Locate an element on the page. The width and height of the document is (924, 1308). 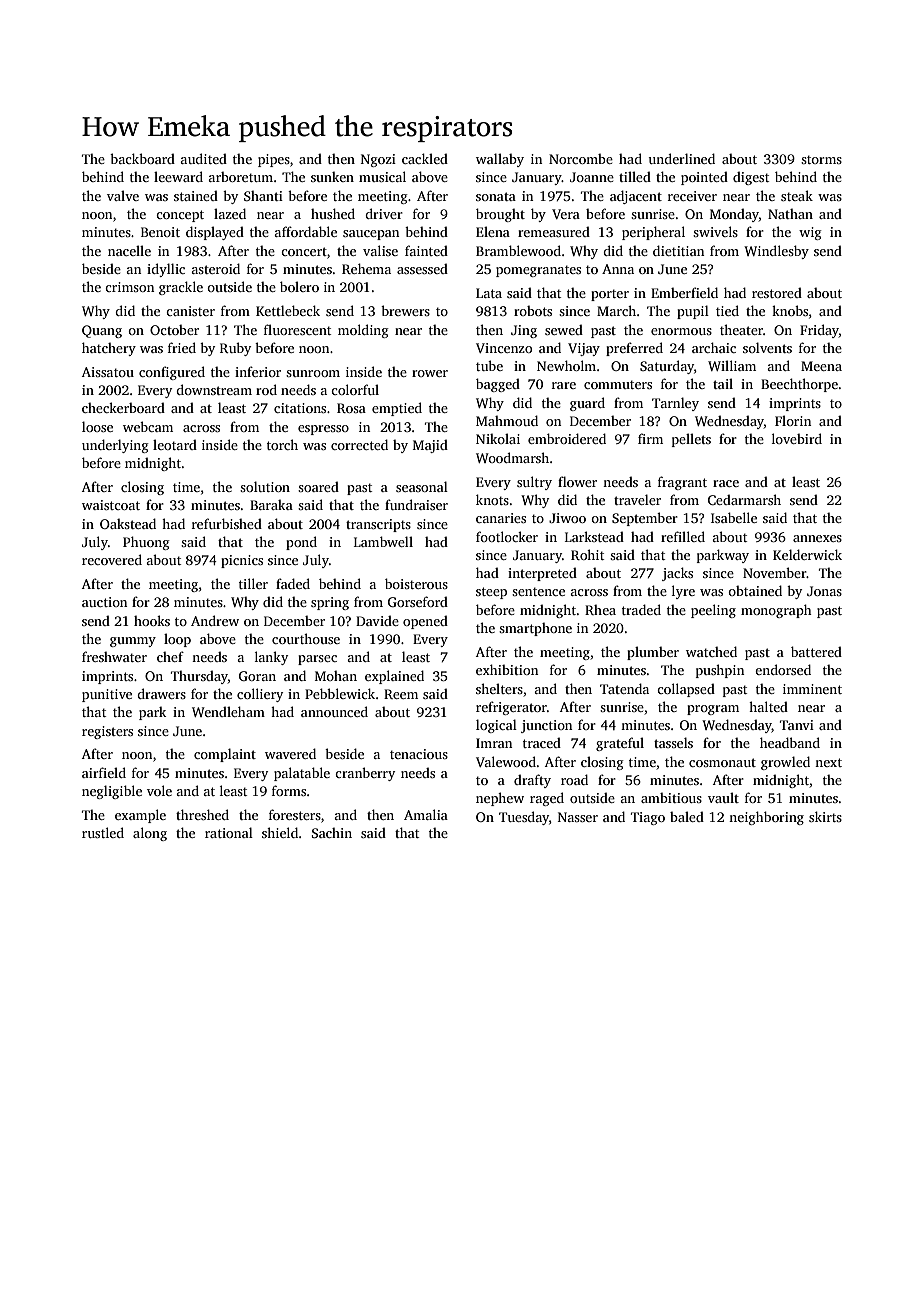
pushpin is located at coordinates (720, 671).
